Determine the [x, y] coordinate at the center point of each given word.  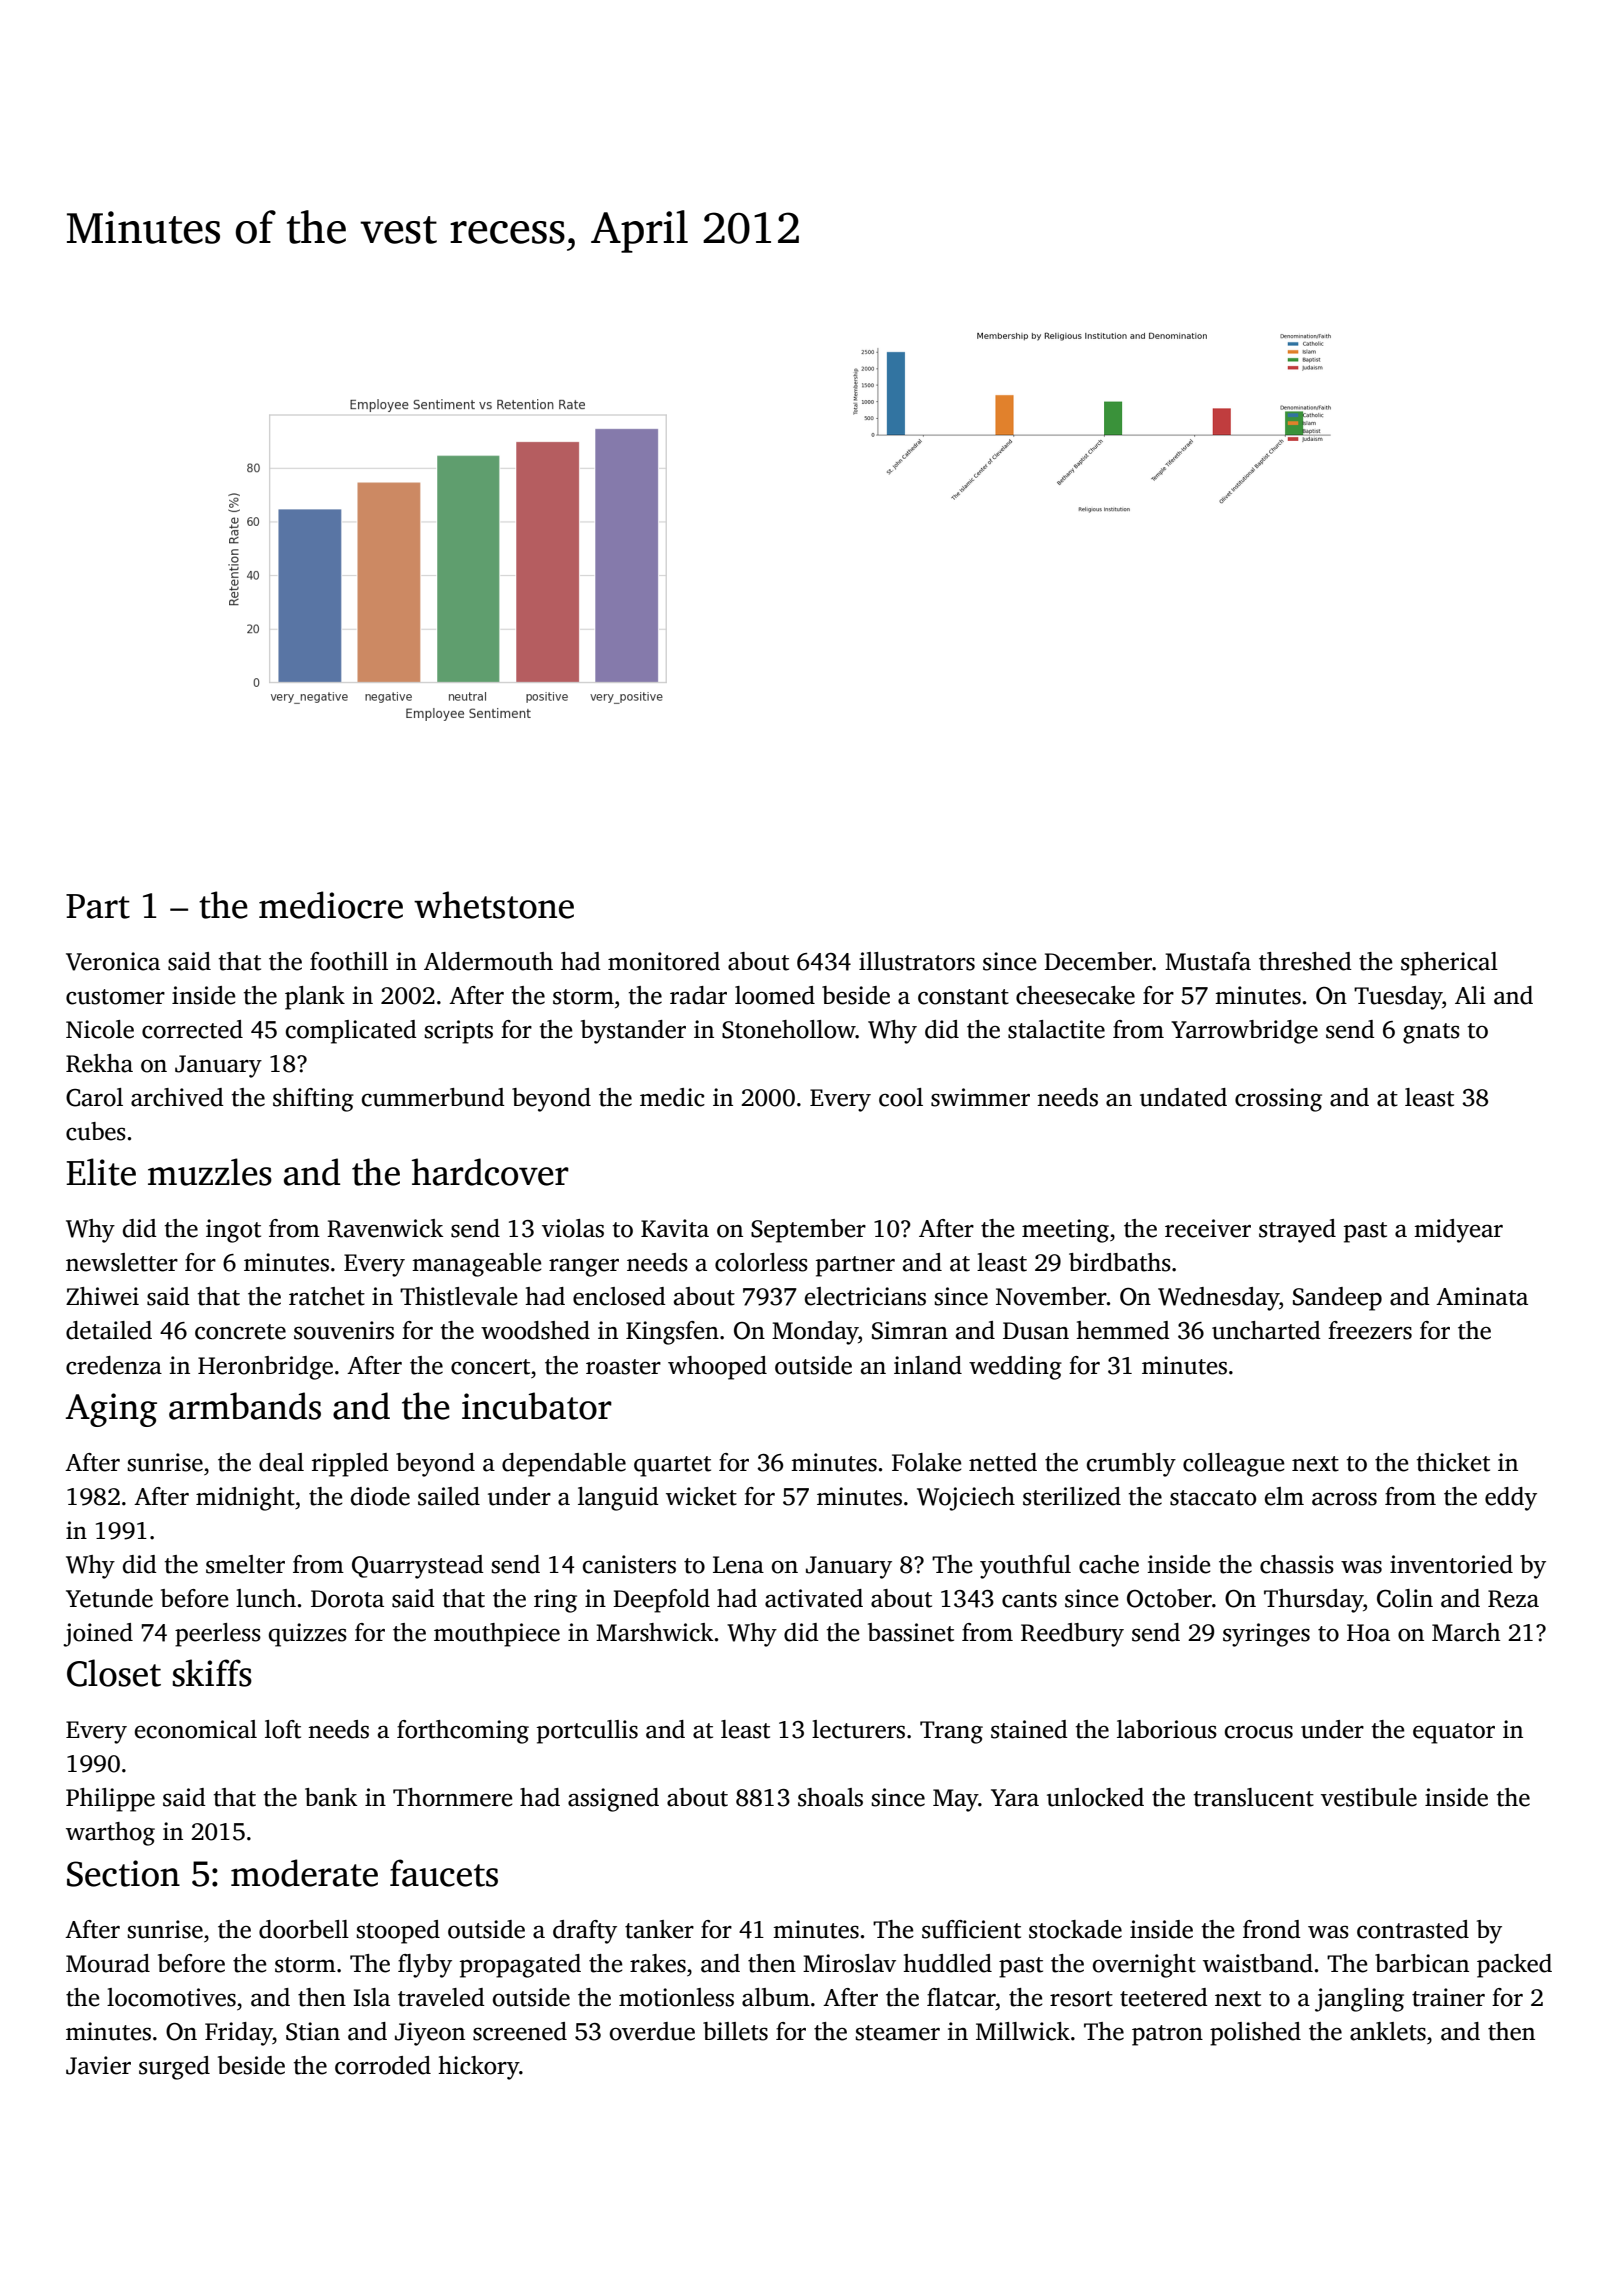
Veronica [113, 961]
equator [1454, 1733]
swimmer [980, 1097]
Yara [1015, 1798]
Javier [98, 2065]
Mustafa [1208, 961]
